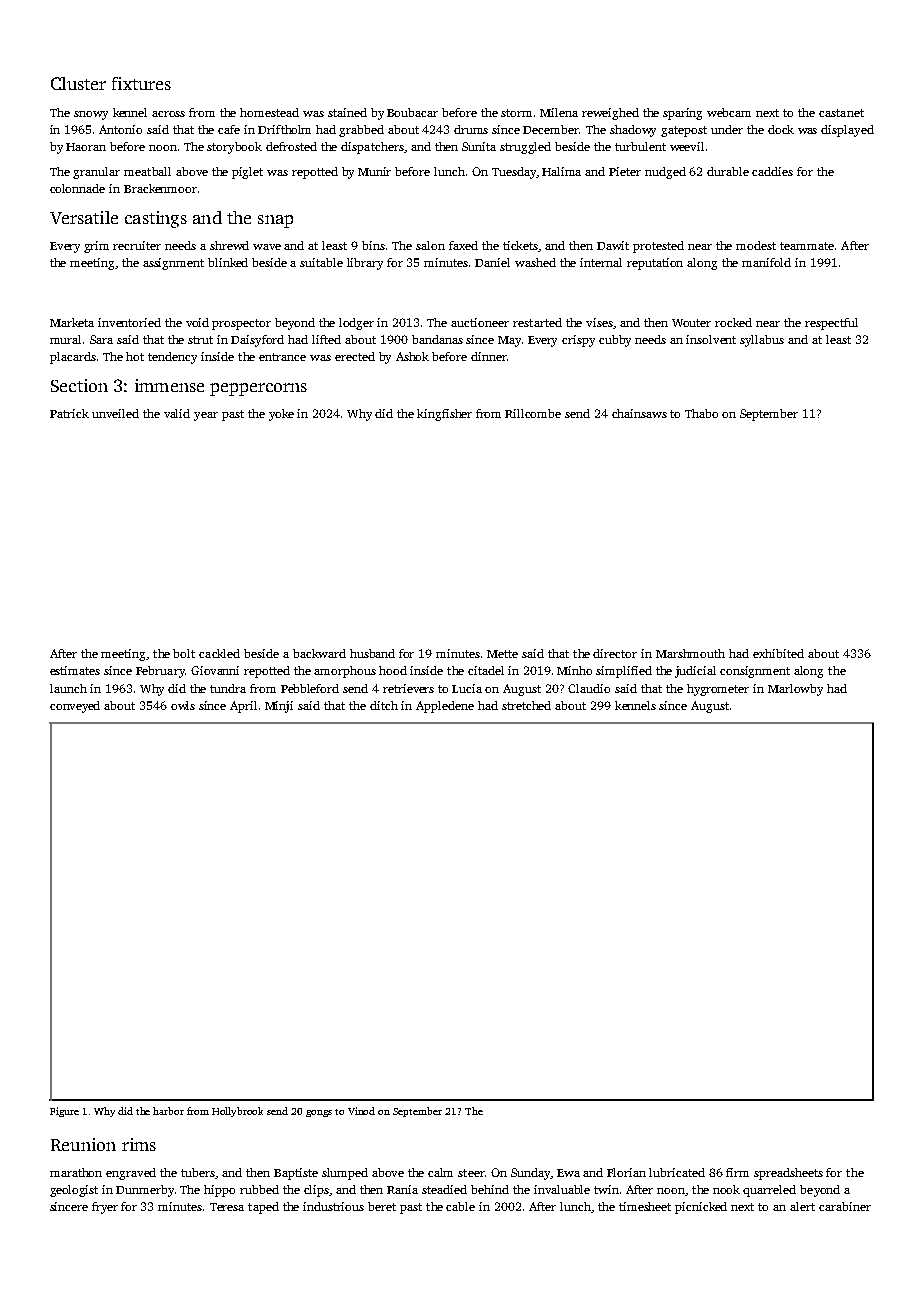 This image has width=924, height=1308. What do you see at coordinates (788, 1174) in the image?
I see `spreadsheets` at bounding box center [788, 1174].
